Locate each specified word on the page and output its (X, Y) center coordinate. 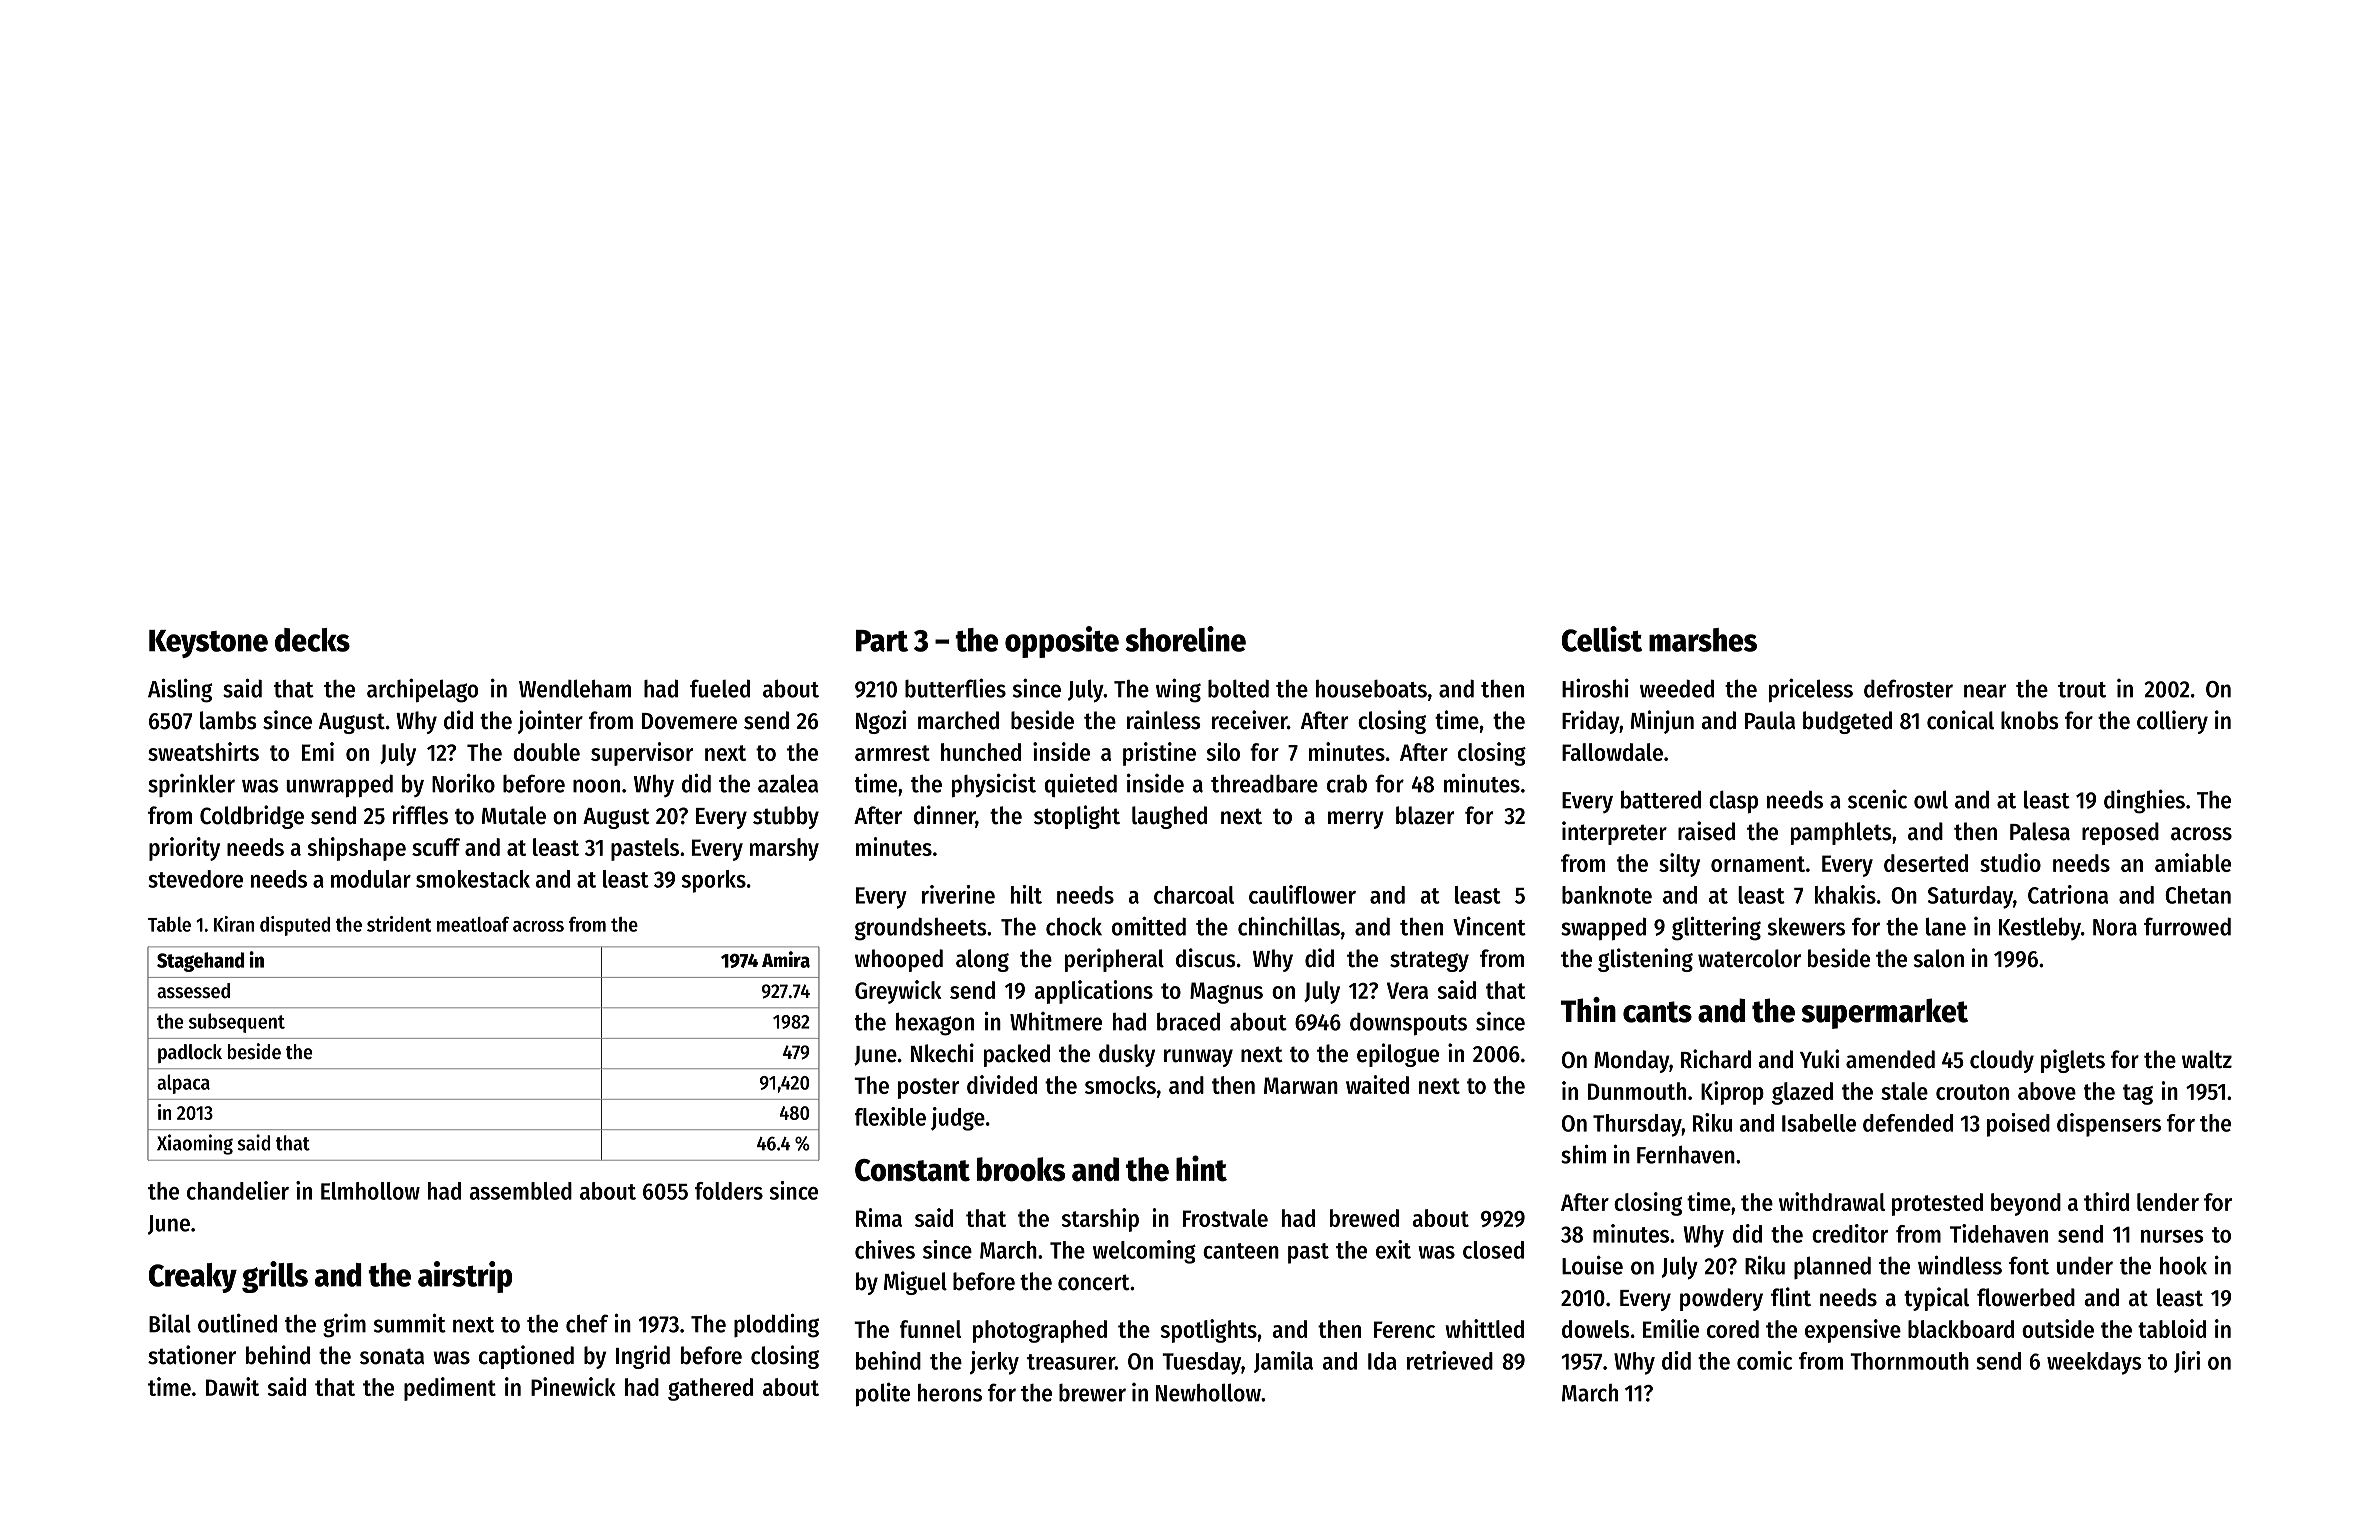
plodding (776, 1325)
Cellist (1601, 639)
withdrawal (1832, 1201)
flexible (890, 1116)
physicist (994, 785)
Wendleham (575, 688)
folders (729, 1191)
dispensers (2109, 1125)
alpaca (183, 1084)
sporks (714, 881)
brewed (1364, 1218)
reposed (2120, 833)
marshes (1703, 640)
